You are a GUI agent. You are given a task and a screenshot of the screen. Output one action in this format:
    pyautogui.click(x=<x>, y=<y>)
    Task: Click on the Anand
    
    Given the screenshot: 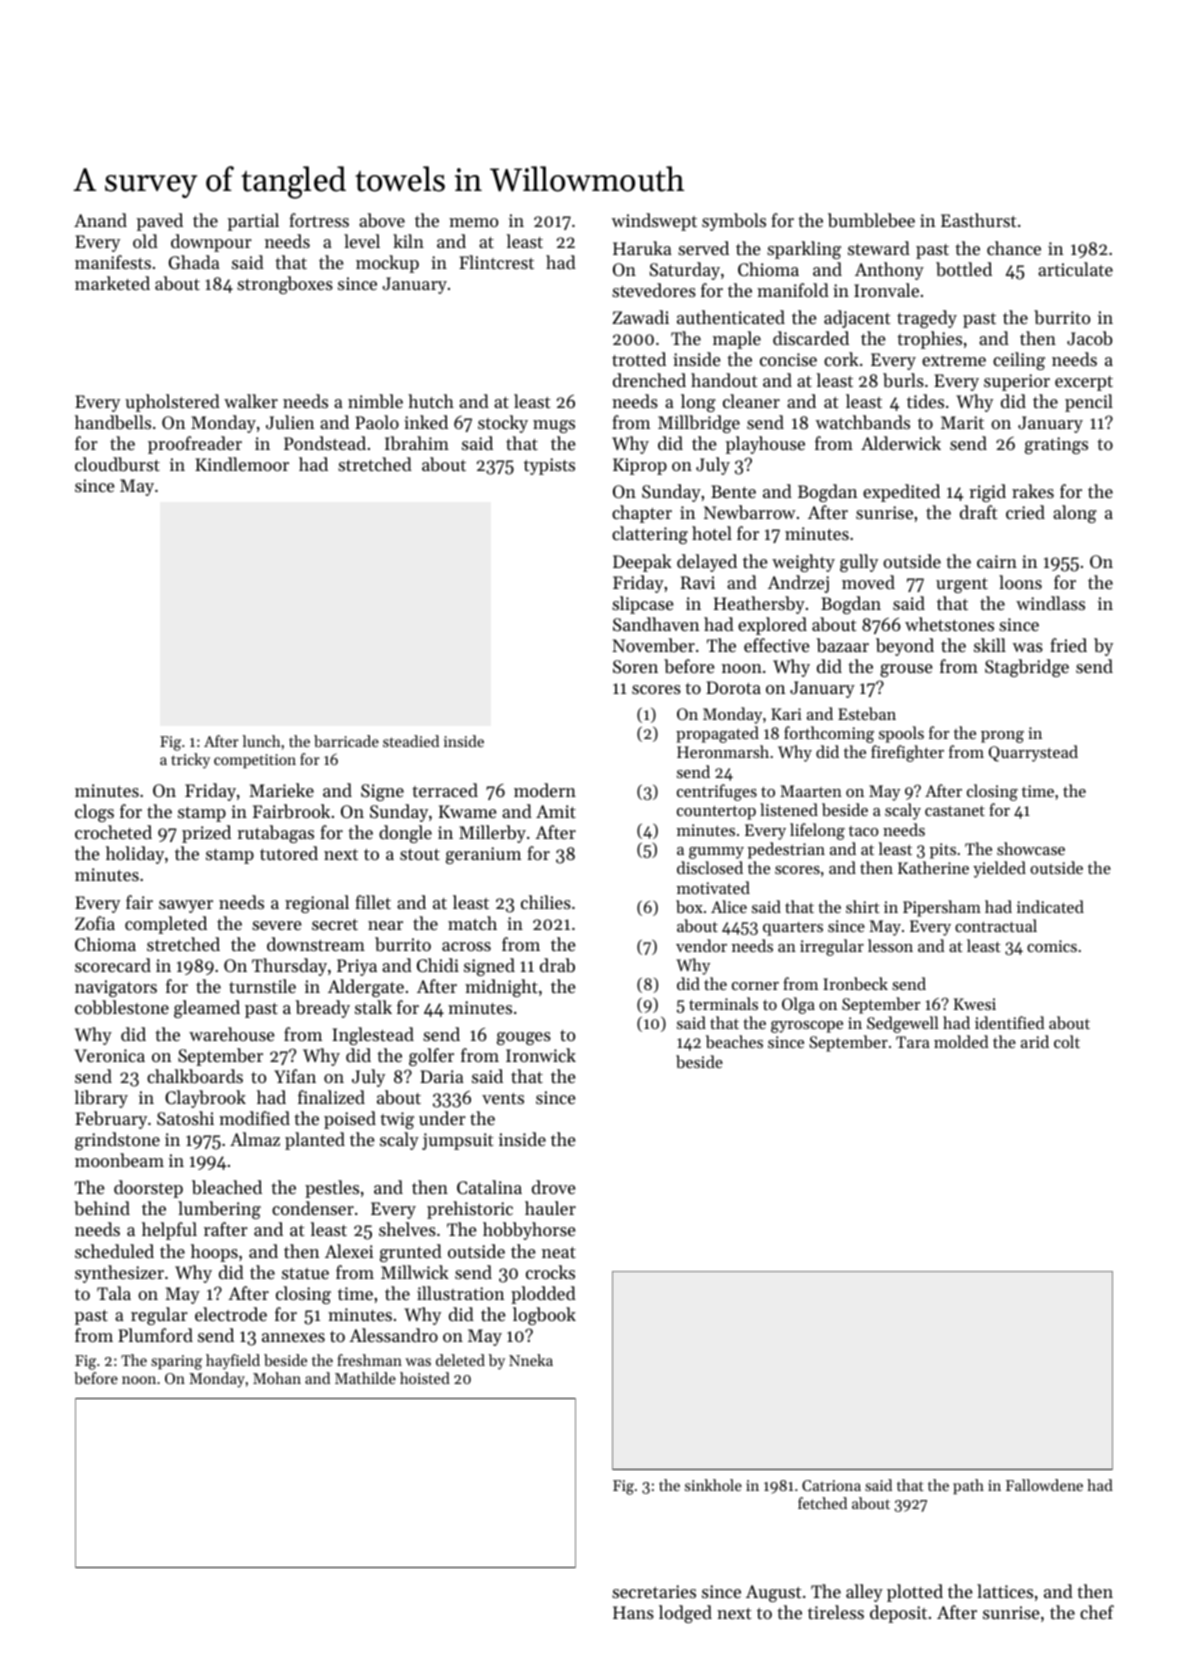 What is the action you would take?
    pyautogui.click(x=100, y=220)
